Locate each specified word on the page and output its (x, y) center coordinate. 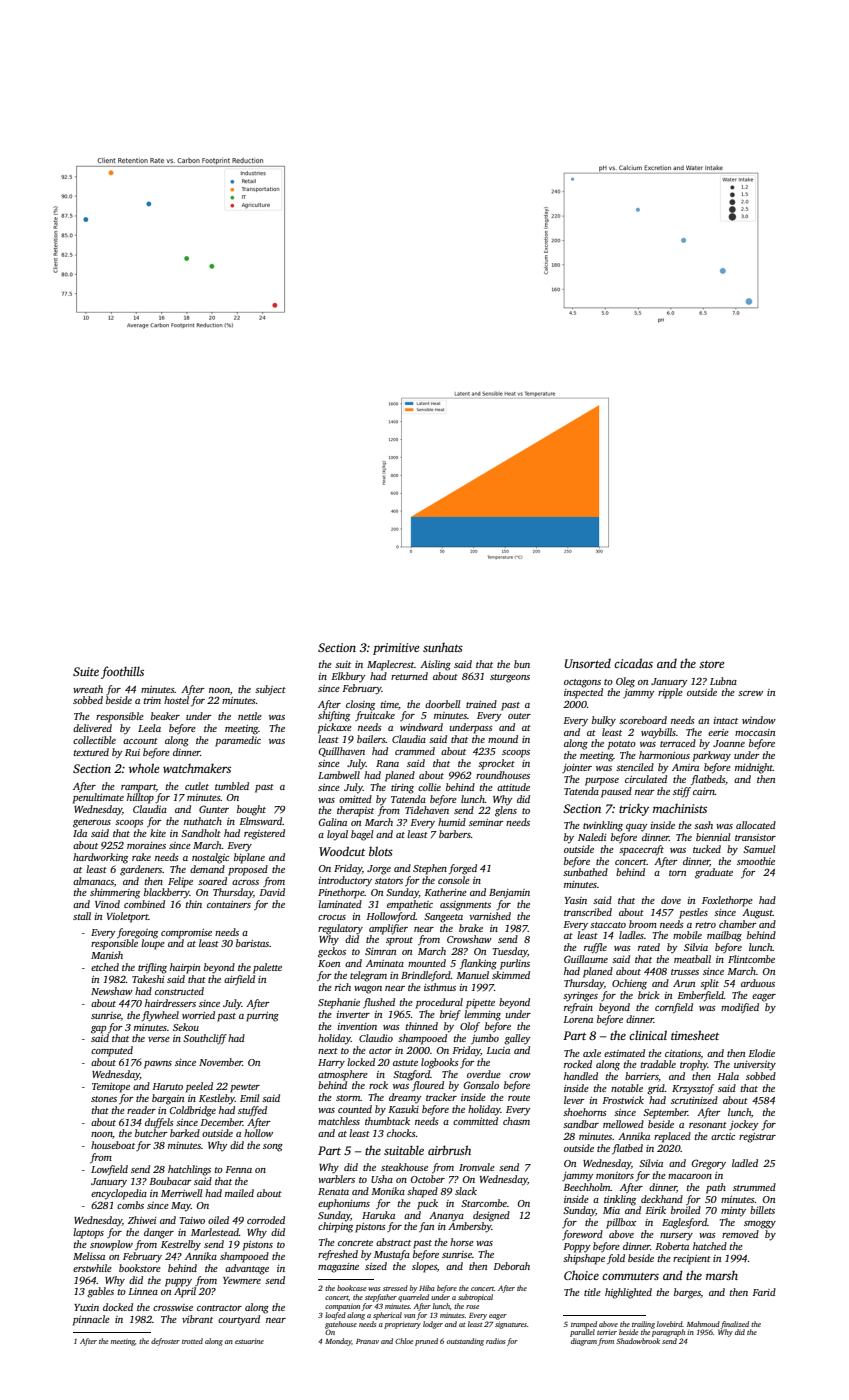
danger (159, 1233)
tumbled (232, 786)
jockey (744, 1125)
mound (503, 739)
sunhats (443, 647)
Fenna (238, 1169)
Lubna (723, 681)
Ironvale (477, 1167)
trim (152, 700)
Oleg (625, 682)
